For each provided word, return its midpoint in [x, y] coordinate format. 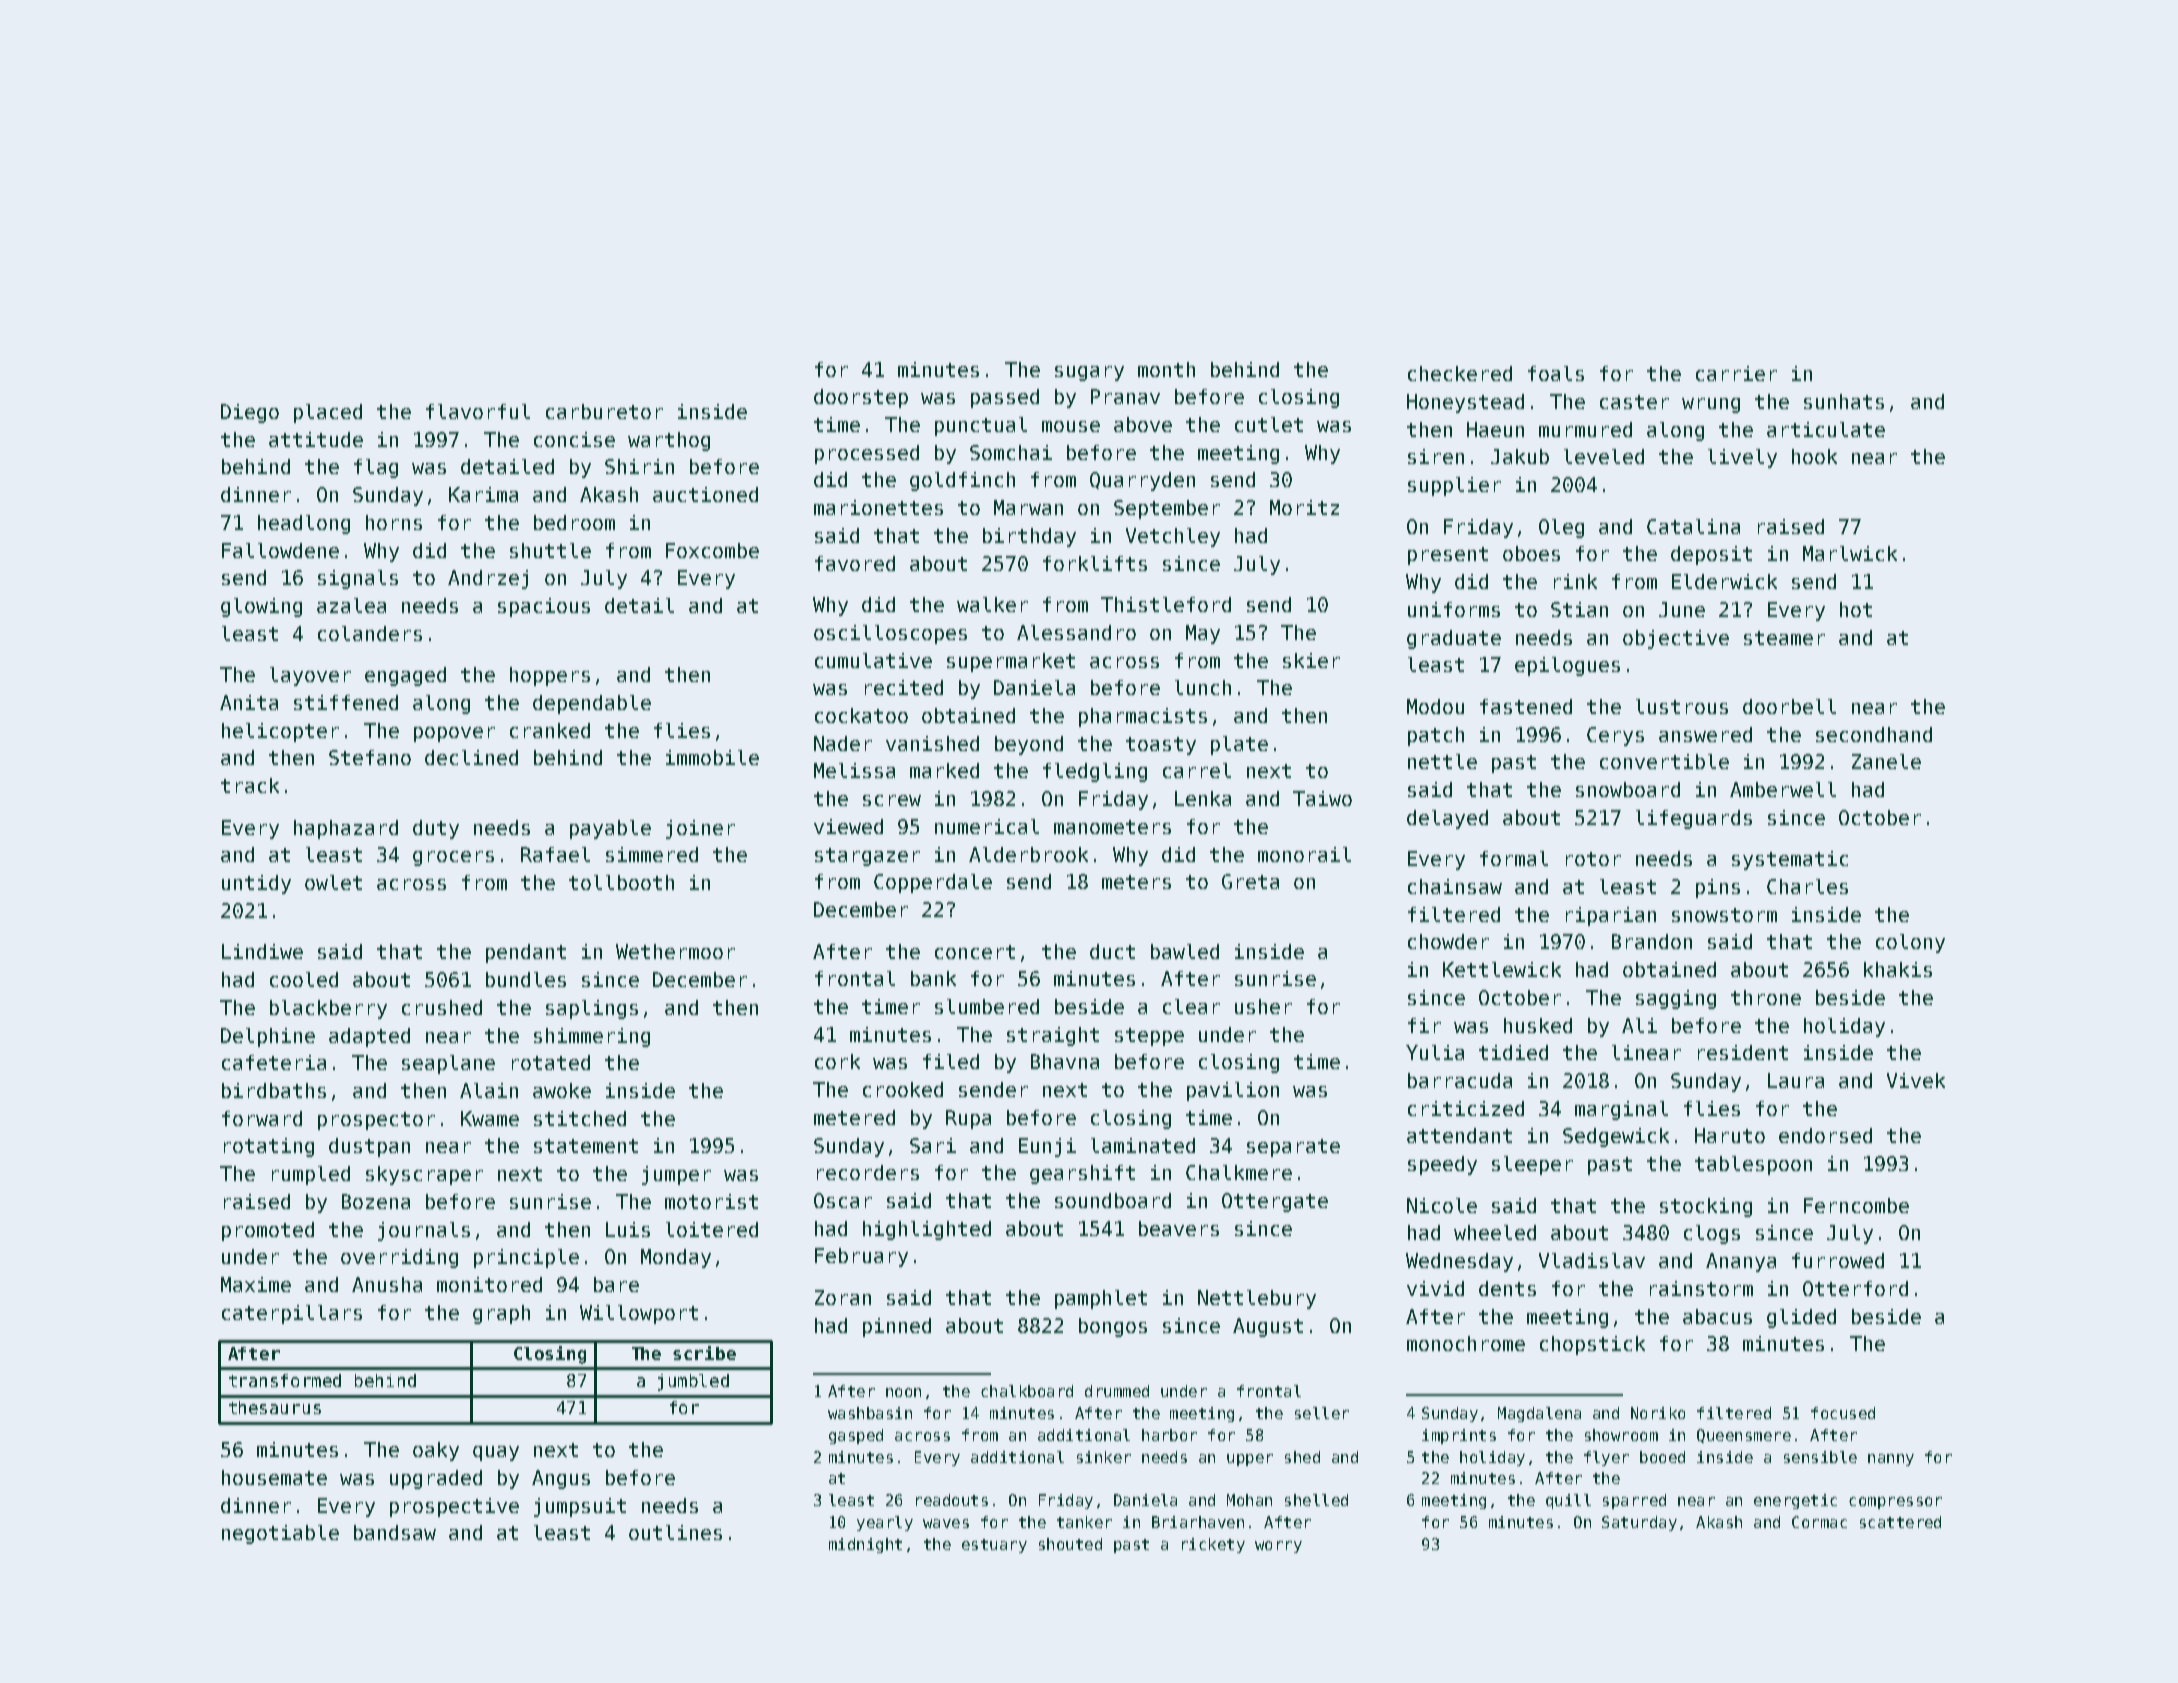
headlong [304, 524]
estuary [994, 1546]
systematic [1790, 860]
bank [933, 978]
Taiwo [1322, 798]
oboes [1531, 553]
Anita [249, 702]
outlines [675, 1532]
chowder [1448, 941]
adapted [369, 1037]
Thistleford [1166, 604]
